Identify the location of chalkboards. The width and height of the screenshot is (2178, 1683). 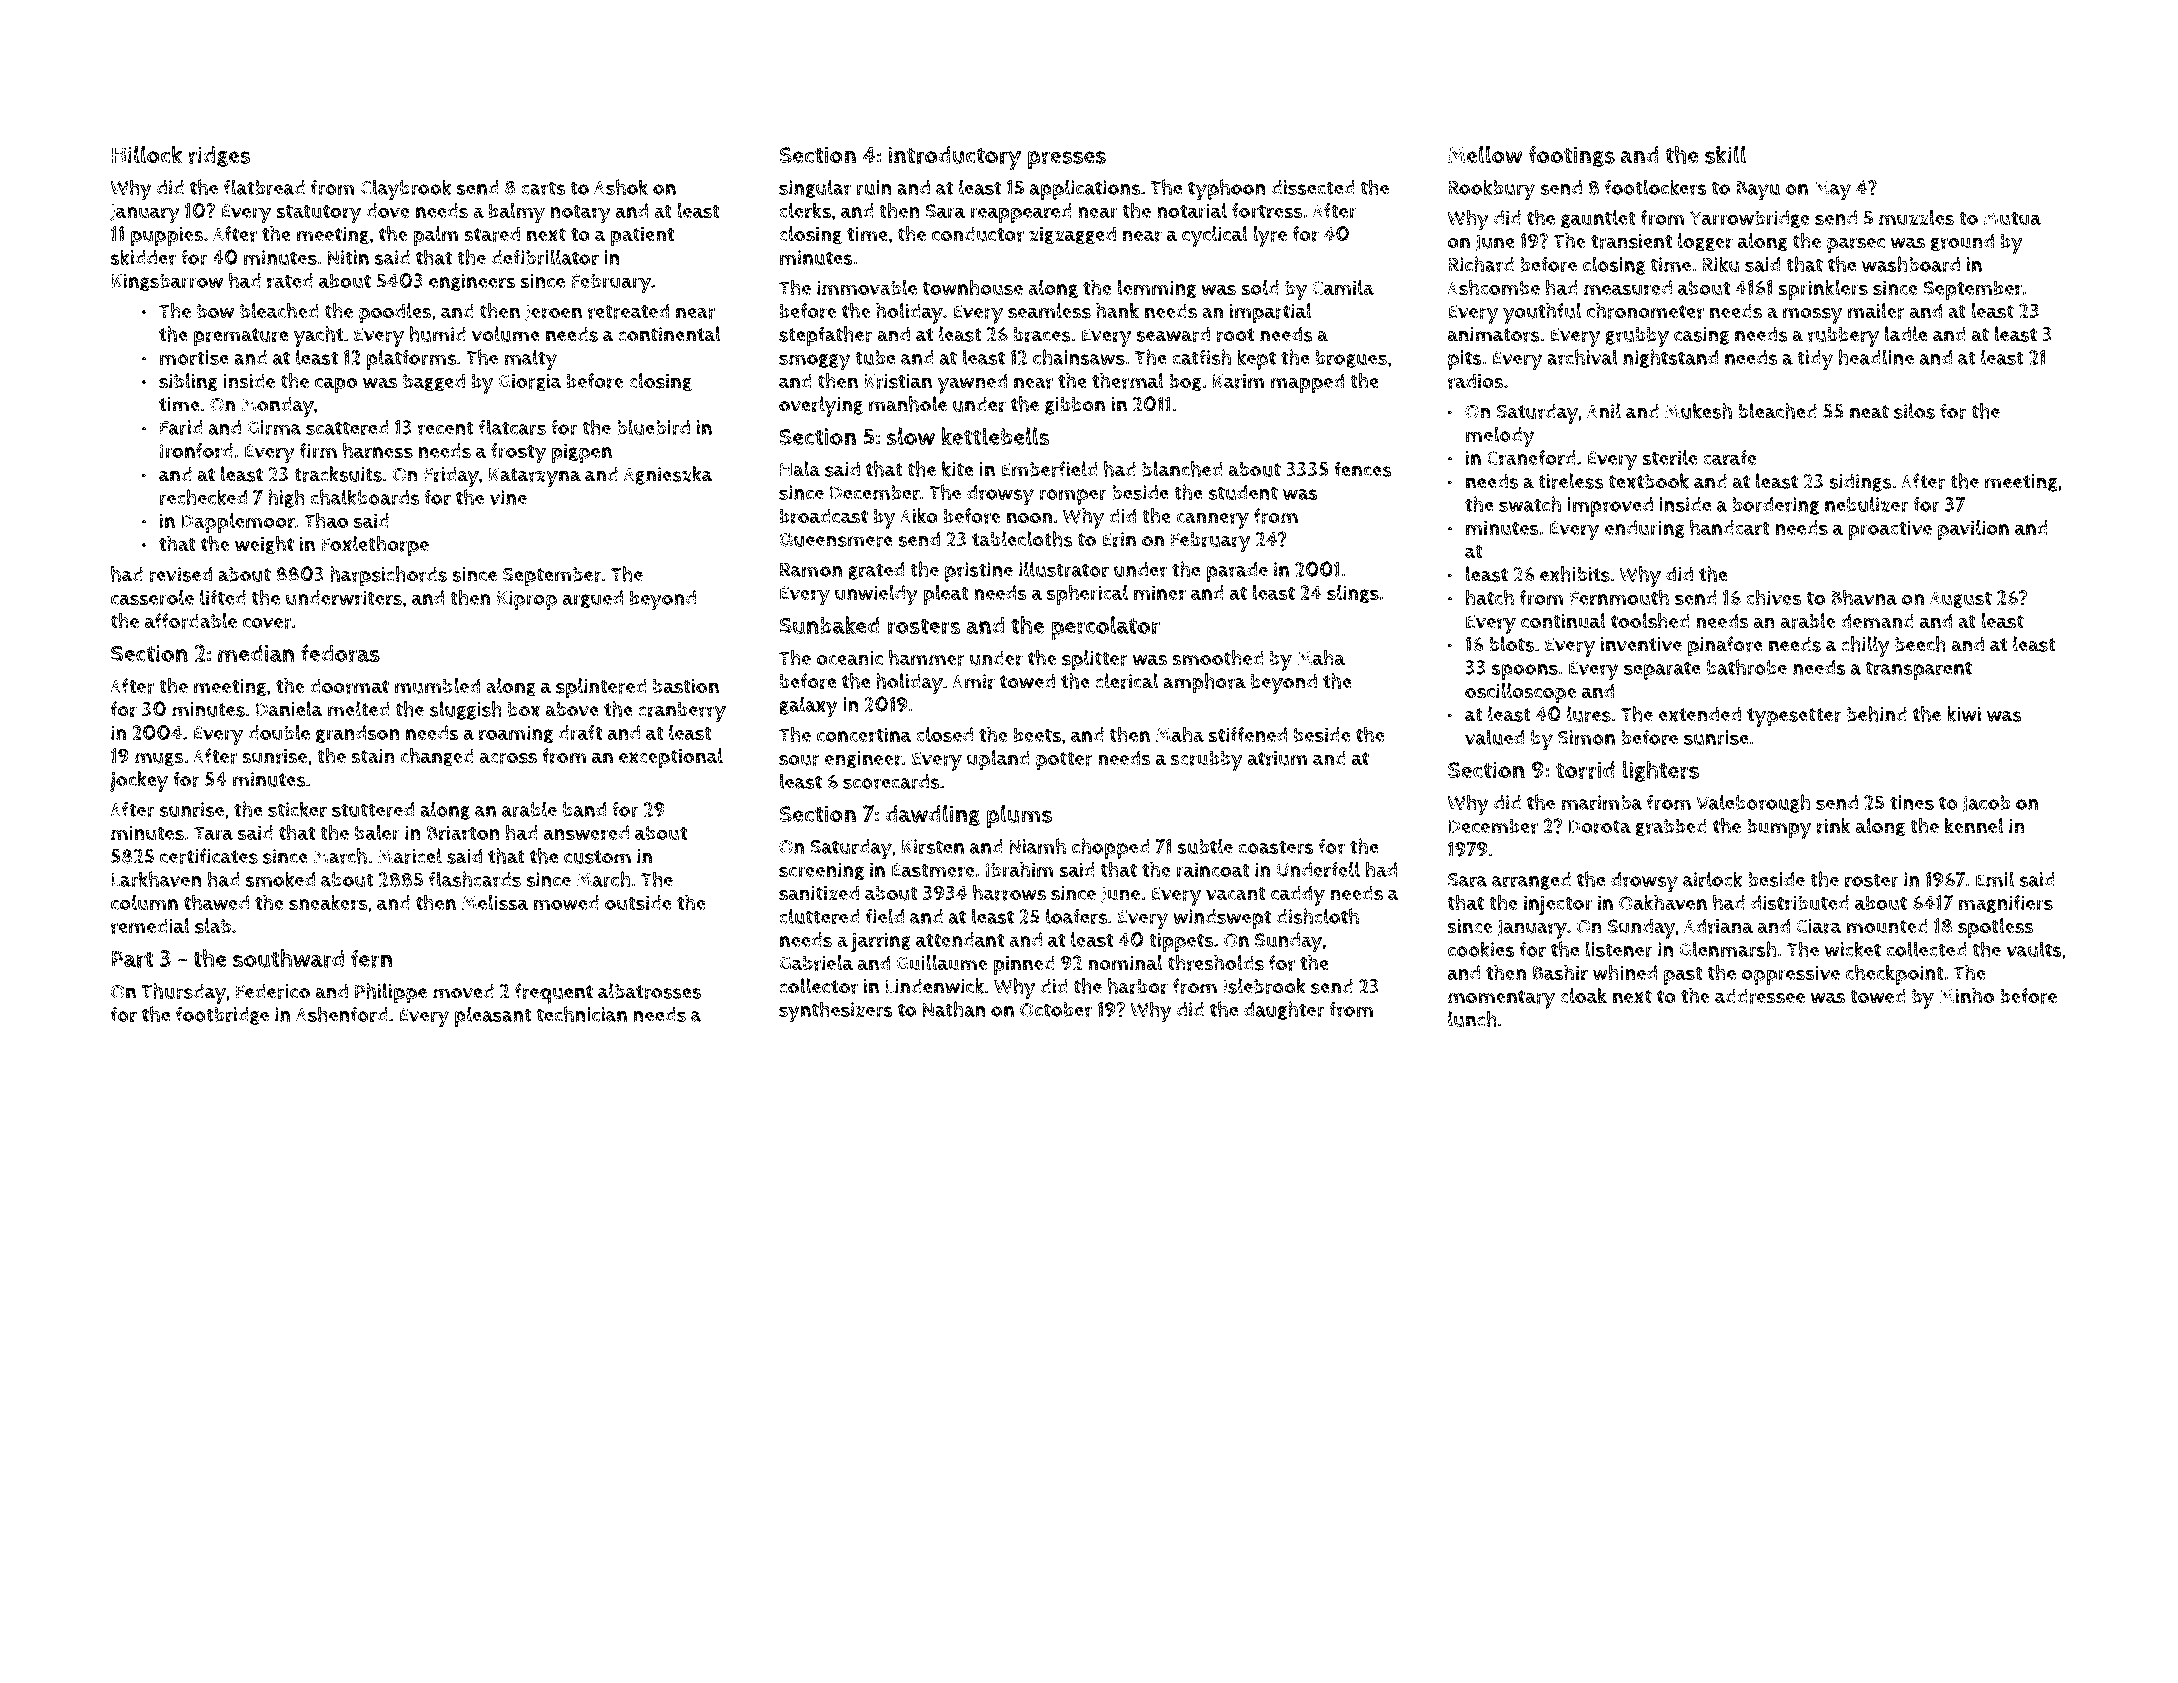
(364, 497).
